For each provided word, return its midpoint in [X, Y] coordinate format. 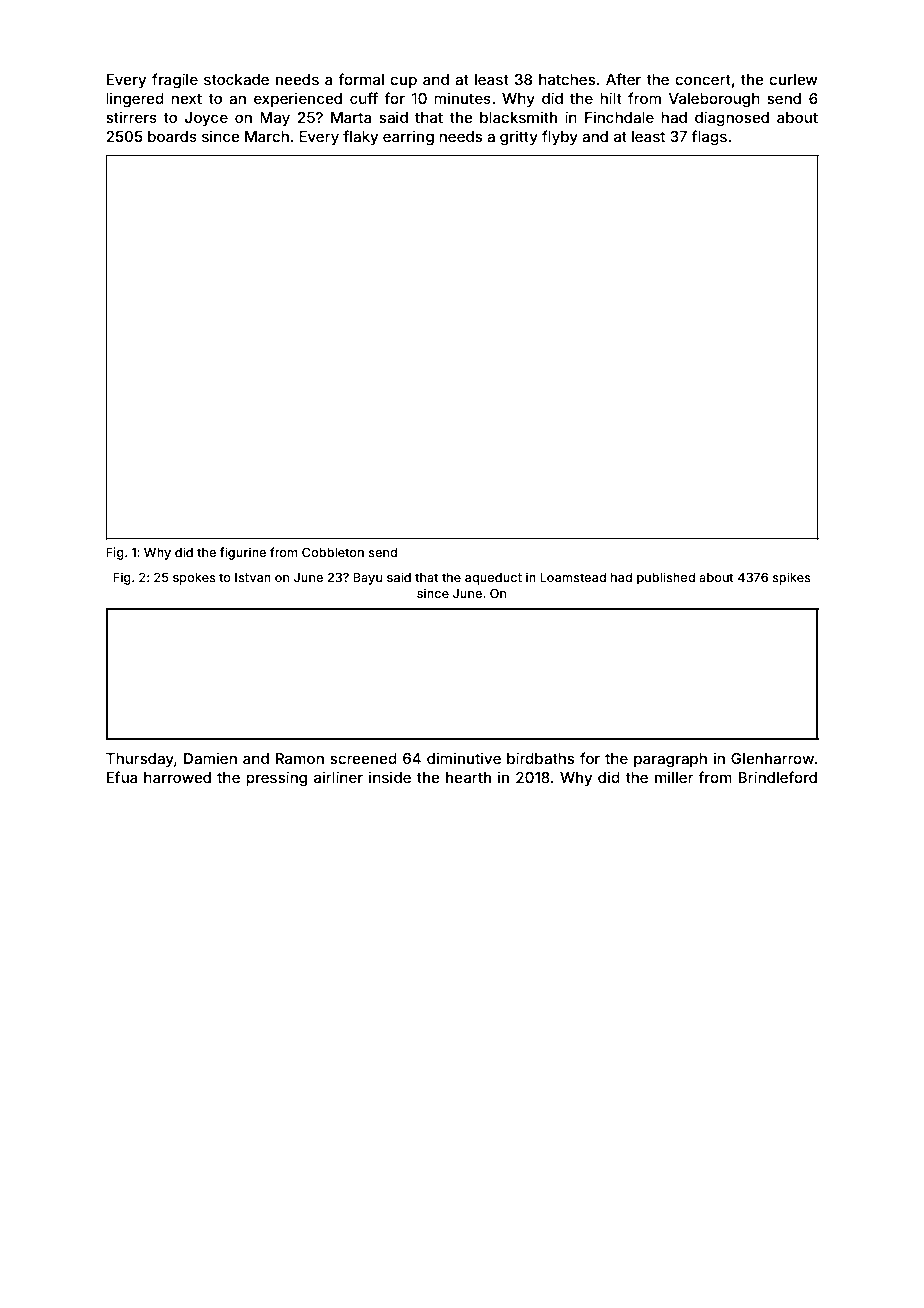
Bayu [367, 578]
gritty [519, 138]
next [186, 99]
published [666, 578]
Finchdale [619, 117]
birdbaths [540, 758]
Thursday [140, 760]
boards [172, 136]
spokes [194, 579]
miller [674, 777]
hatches [567, 79]
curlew [793, 79]
